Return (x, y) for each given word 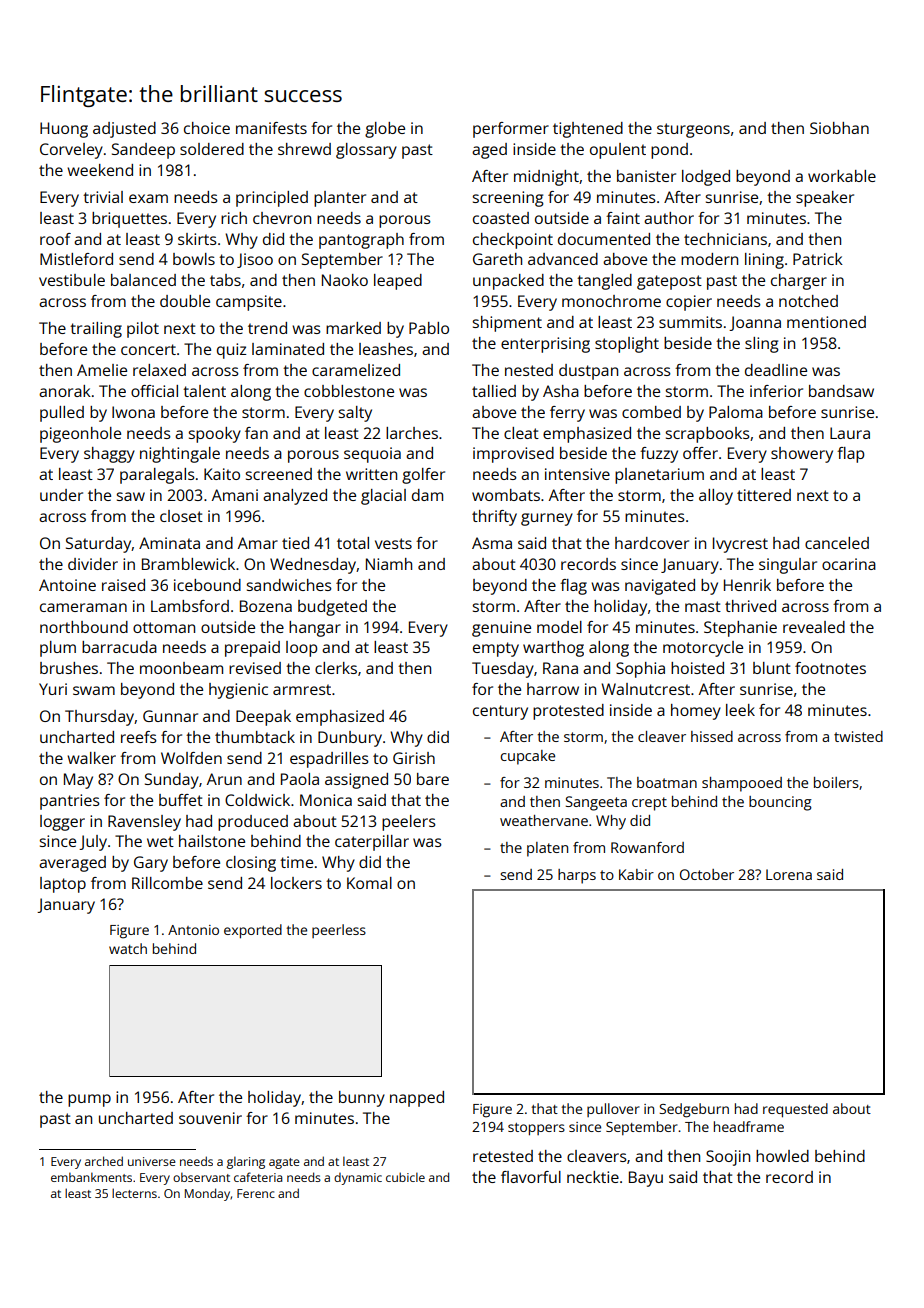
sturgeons (693, 130)
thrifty (494, 518)
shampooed (742, 784)
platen (547, 849)
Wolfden (191, 758)
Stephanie (740, 629)
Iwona (133, 412)
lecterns (134, 1193)
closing (251, 864)
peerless (339, 931)
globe (385, 130)
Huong (64, 130)
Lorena (789, 874)
